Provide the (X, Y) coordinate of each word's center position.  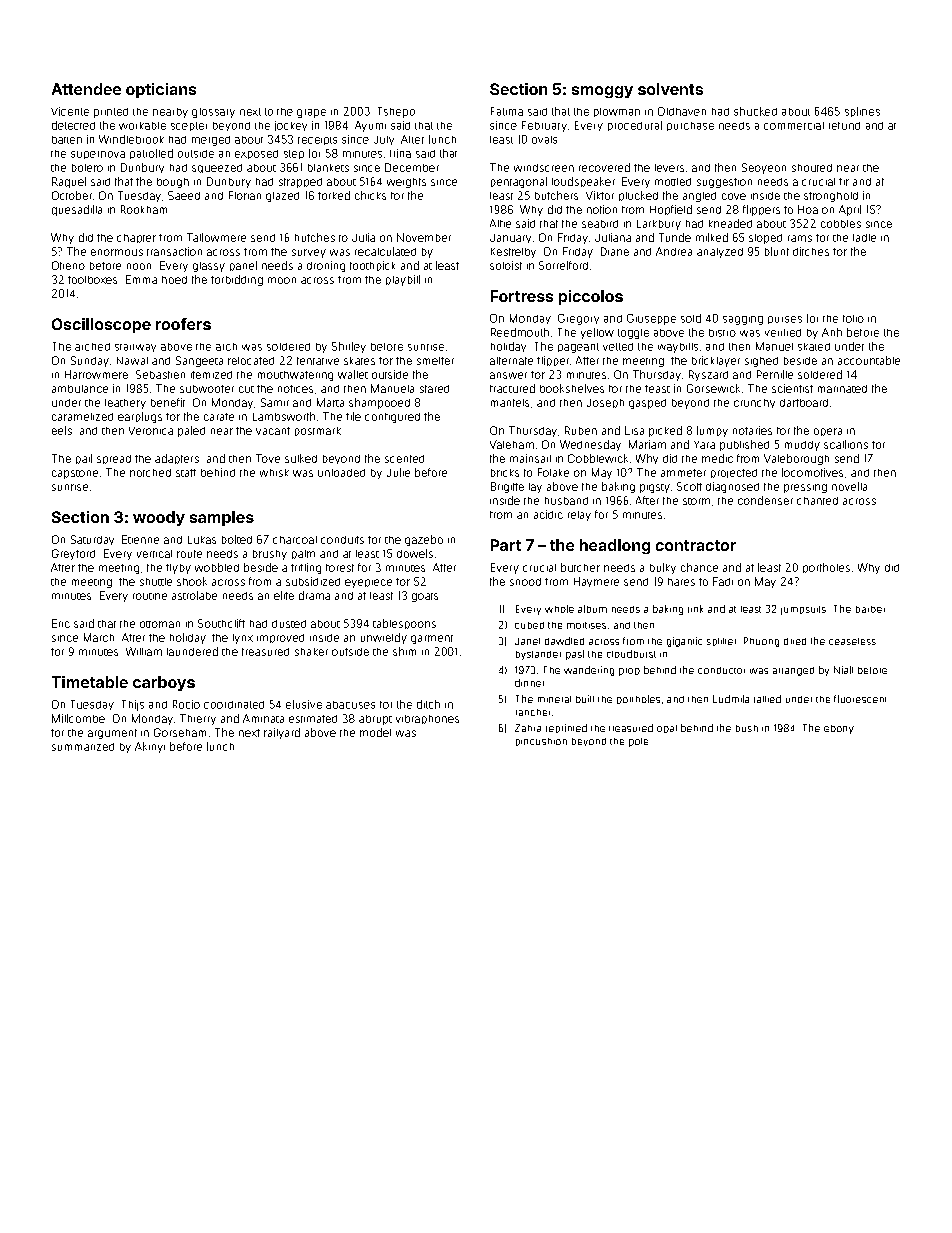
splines (862, 112)
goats (425, 597)
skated (814, 347)
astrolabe (194, 595)
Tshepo (396, 112)
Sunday (90, 361)
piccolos (591, 297)
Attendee (86, 89)
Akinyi (150, 747)
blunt (777, 251)
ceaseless (852, 641)
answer (508, 375)
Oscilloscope (101, 325)
